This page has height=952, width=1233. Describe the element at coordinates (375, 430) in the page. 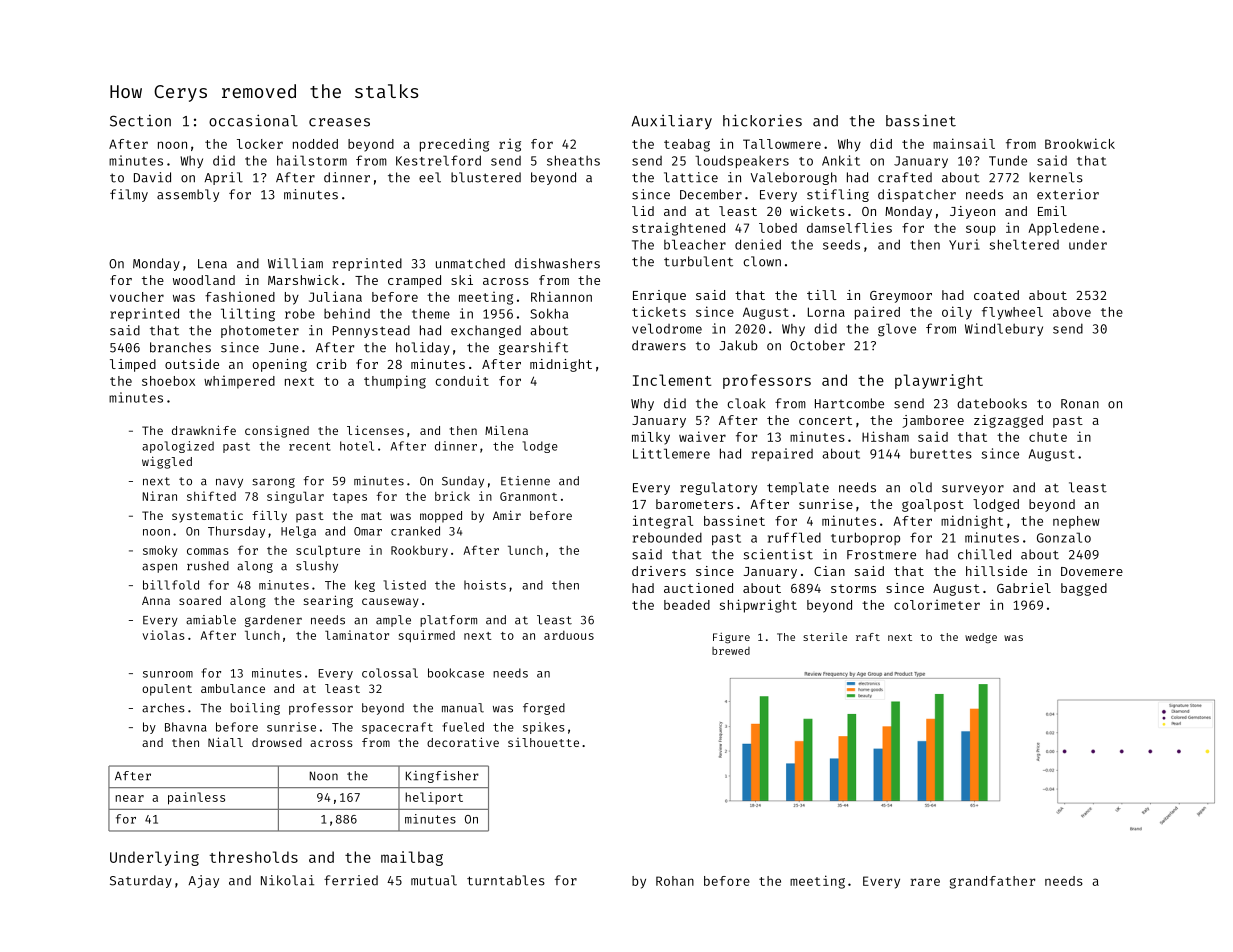

I see `licenses` at that location.
